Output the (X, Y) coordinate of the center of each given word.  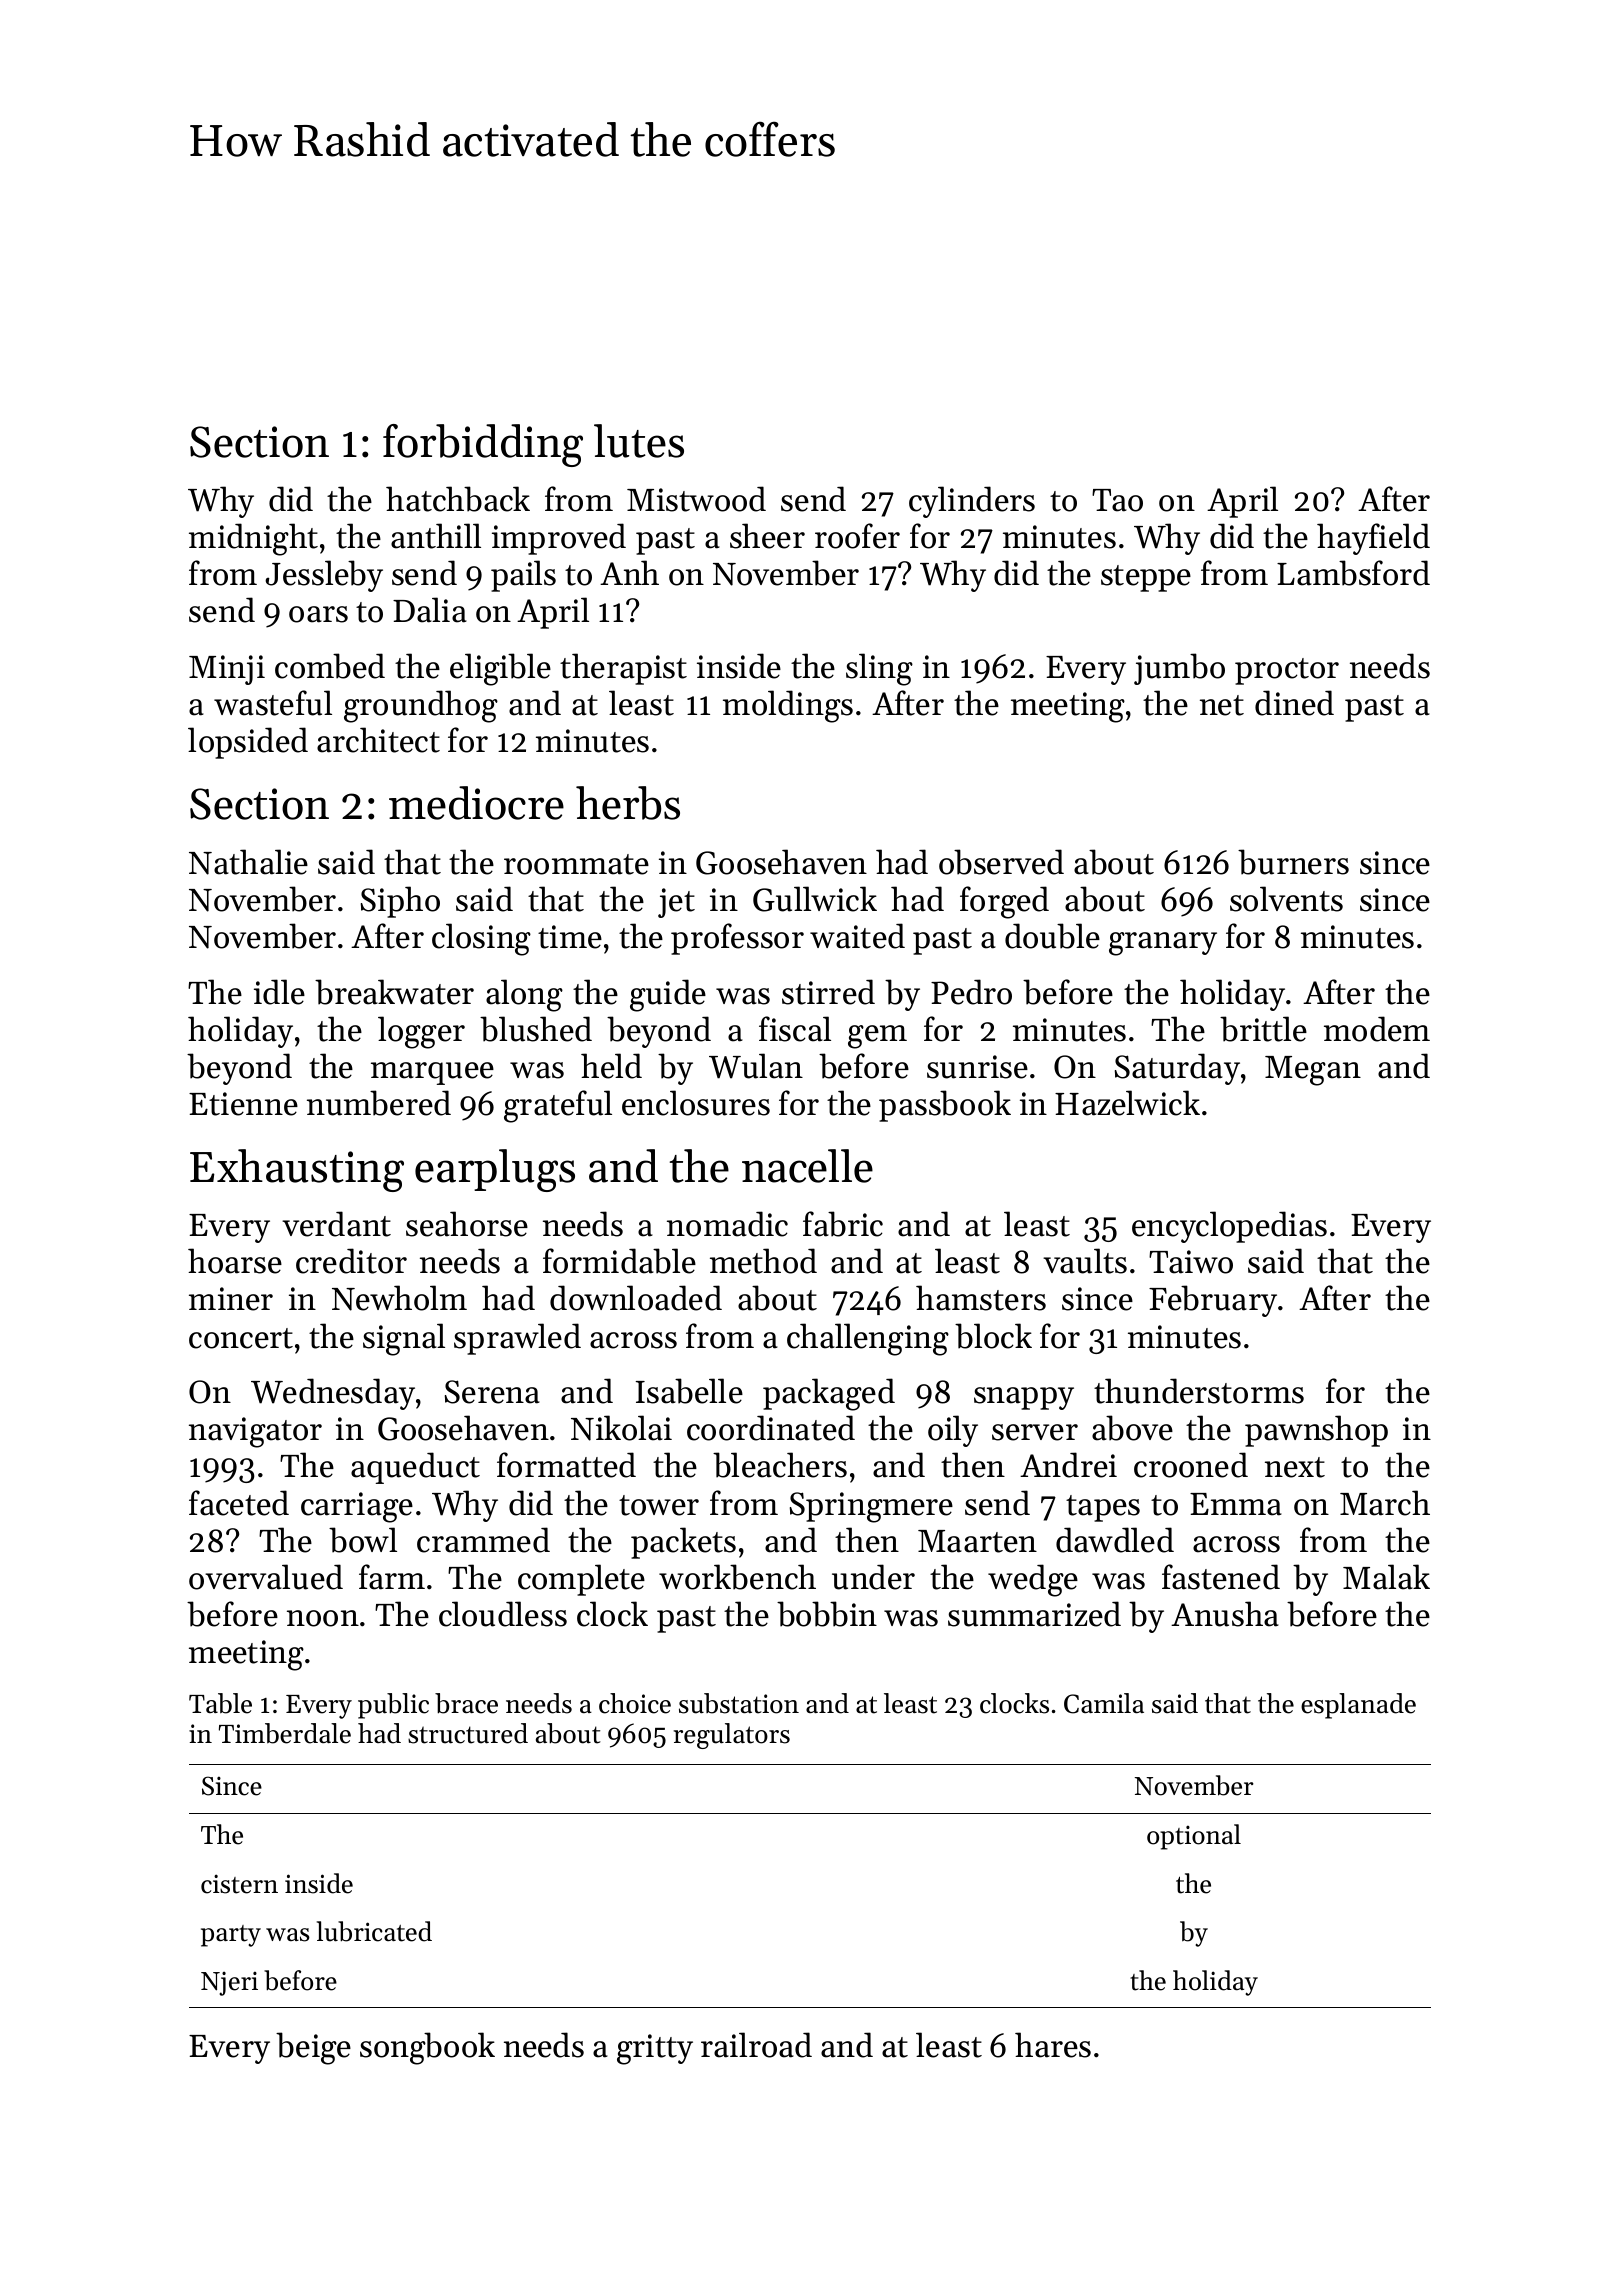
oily (953, 1431)
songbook (427, 2048)
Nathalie (248, 862)
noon (323, 1618)
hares (1053, 2045)
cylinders (972, 502)
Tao (1117, 500)
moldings (788, 706)
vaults (1085, 1261)
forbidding (483, 445)
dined (1294, 703)
